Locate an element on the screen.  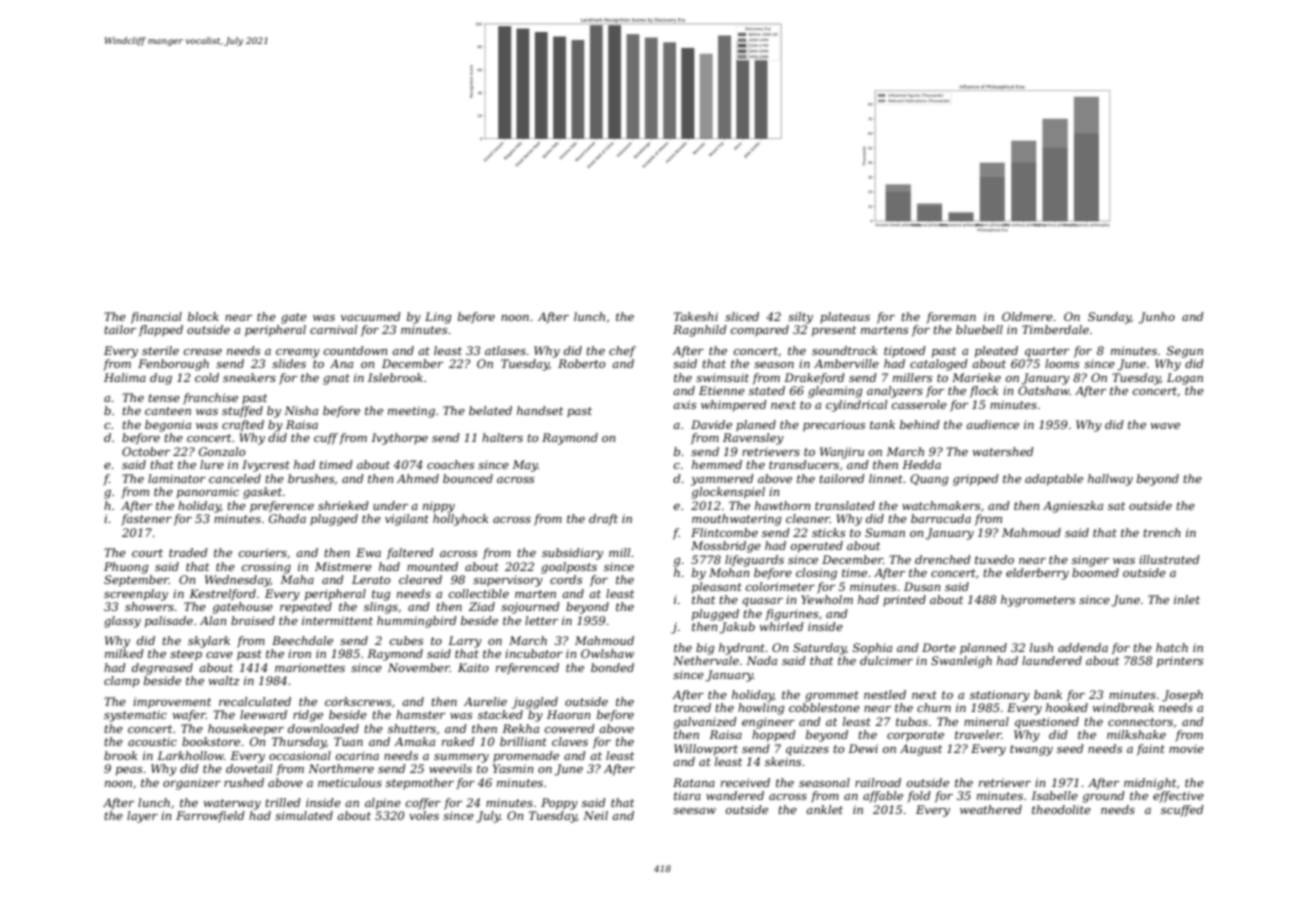
trilled is located at coordinates (283, 802).
